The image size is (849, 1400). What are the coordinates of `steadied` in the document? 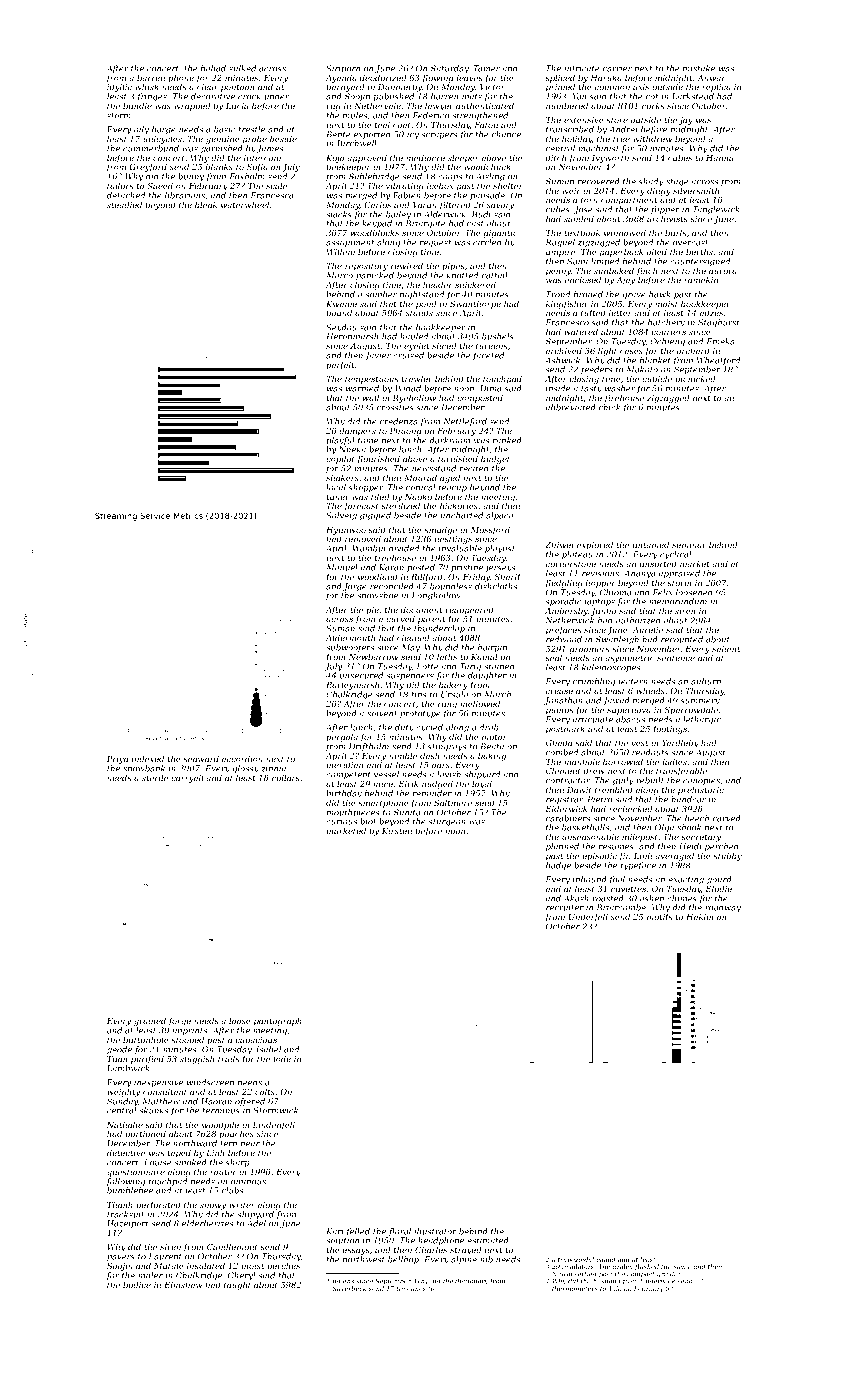 It's located at (124, 204).
